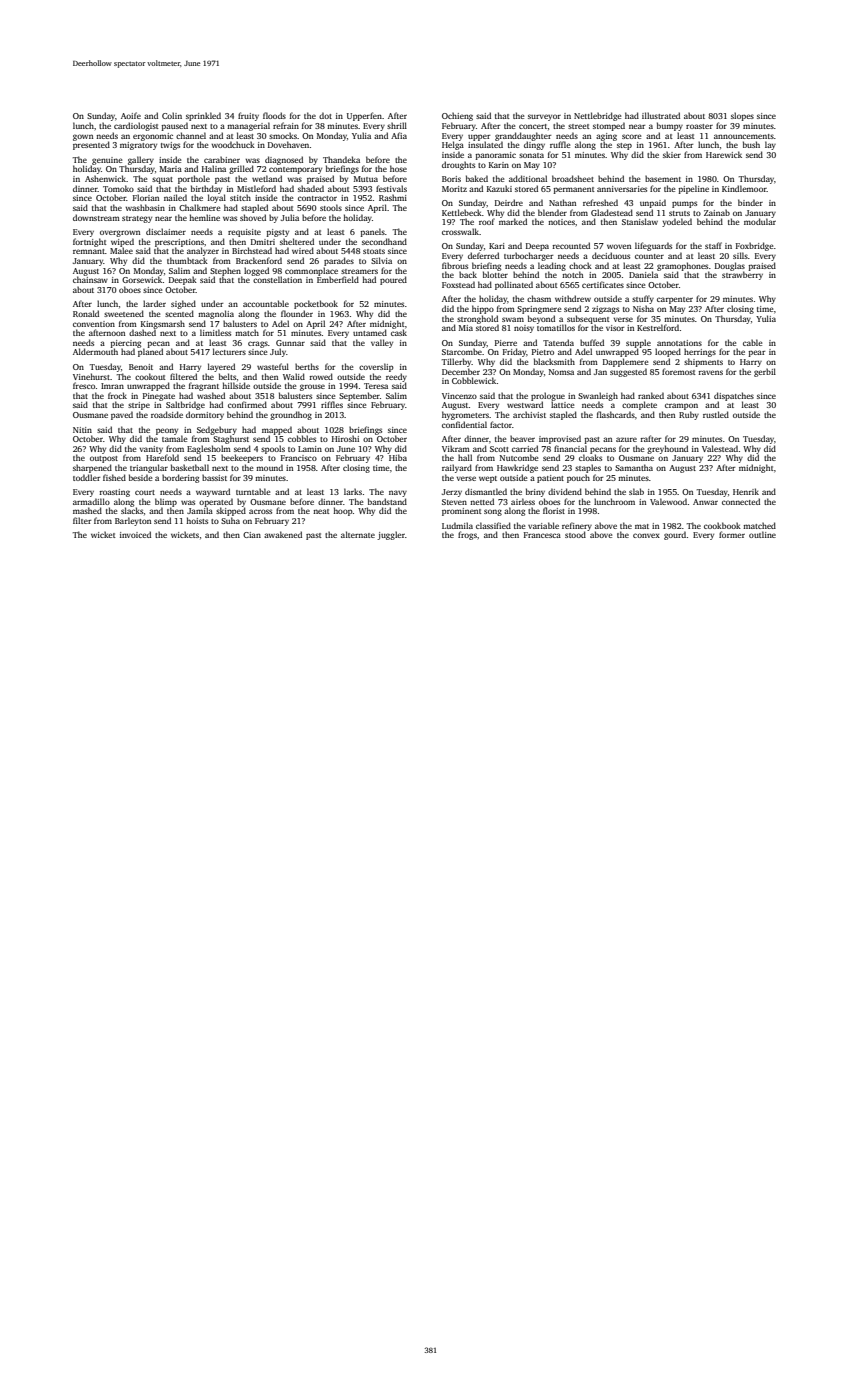 This screenshot has width=849, height=1400. What do you see at coordinates (183, 304) in the screenshot?
I see `sighed` at bounding box center [183, 304].
